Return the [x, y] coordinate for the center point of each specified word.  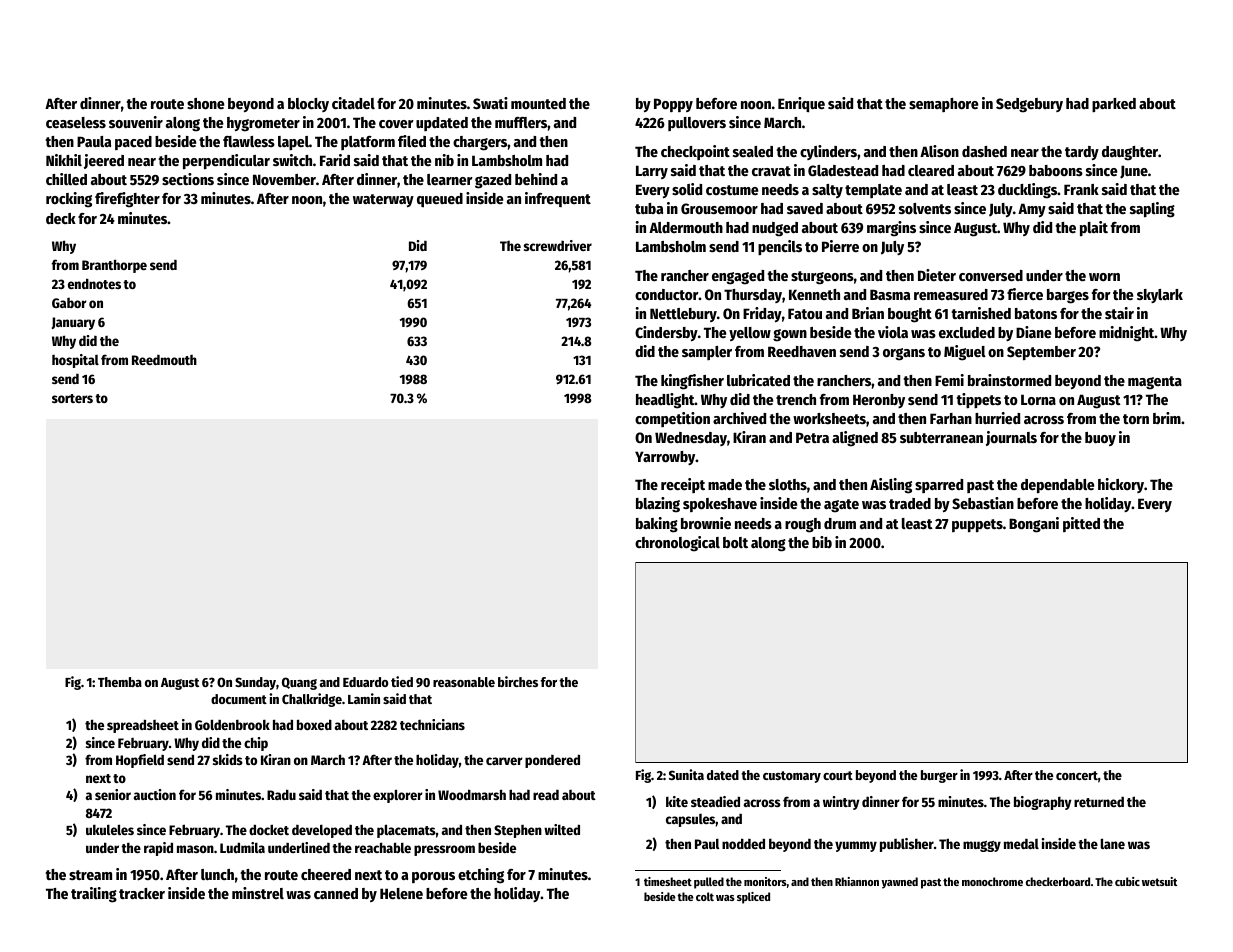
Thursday [753, 296]
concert [1077, 775]
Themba [120, 682]
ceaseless [76, 122]
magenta [1155, 383]
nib [444, 160]
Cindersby [666, 333]
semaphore [943, 105]
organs [904, 354]
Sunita [686, 774]
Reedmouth [164, 360]
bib [822, 542]
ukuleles [110, 829]
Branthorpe [114, 266]
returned [1099, 802]
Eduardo [365, 682]
